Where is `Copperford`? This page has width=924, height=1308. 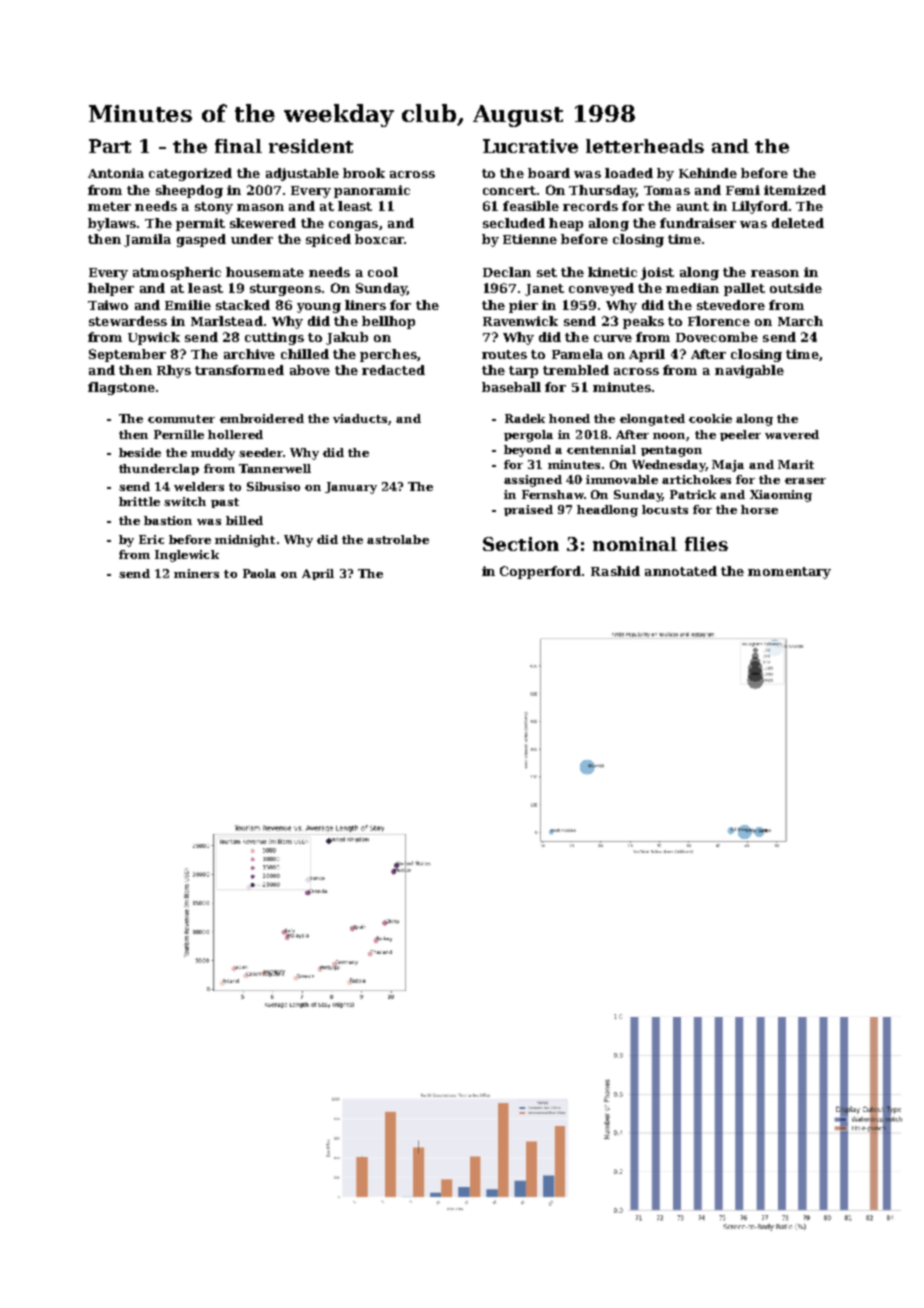 Copperford is located at coordinates (540, 572).
